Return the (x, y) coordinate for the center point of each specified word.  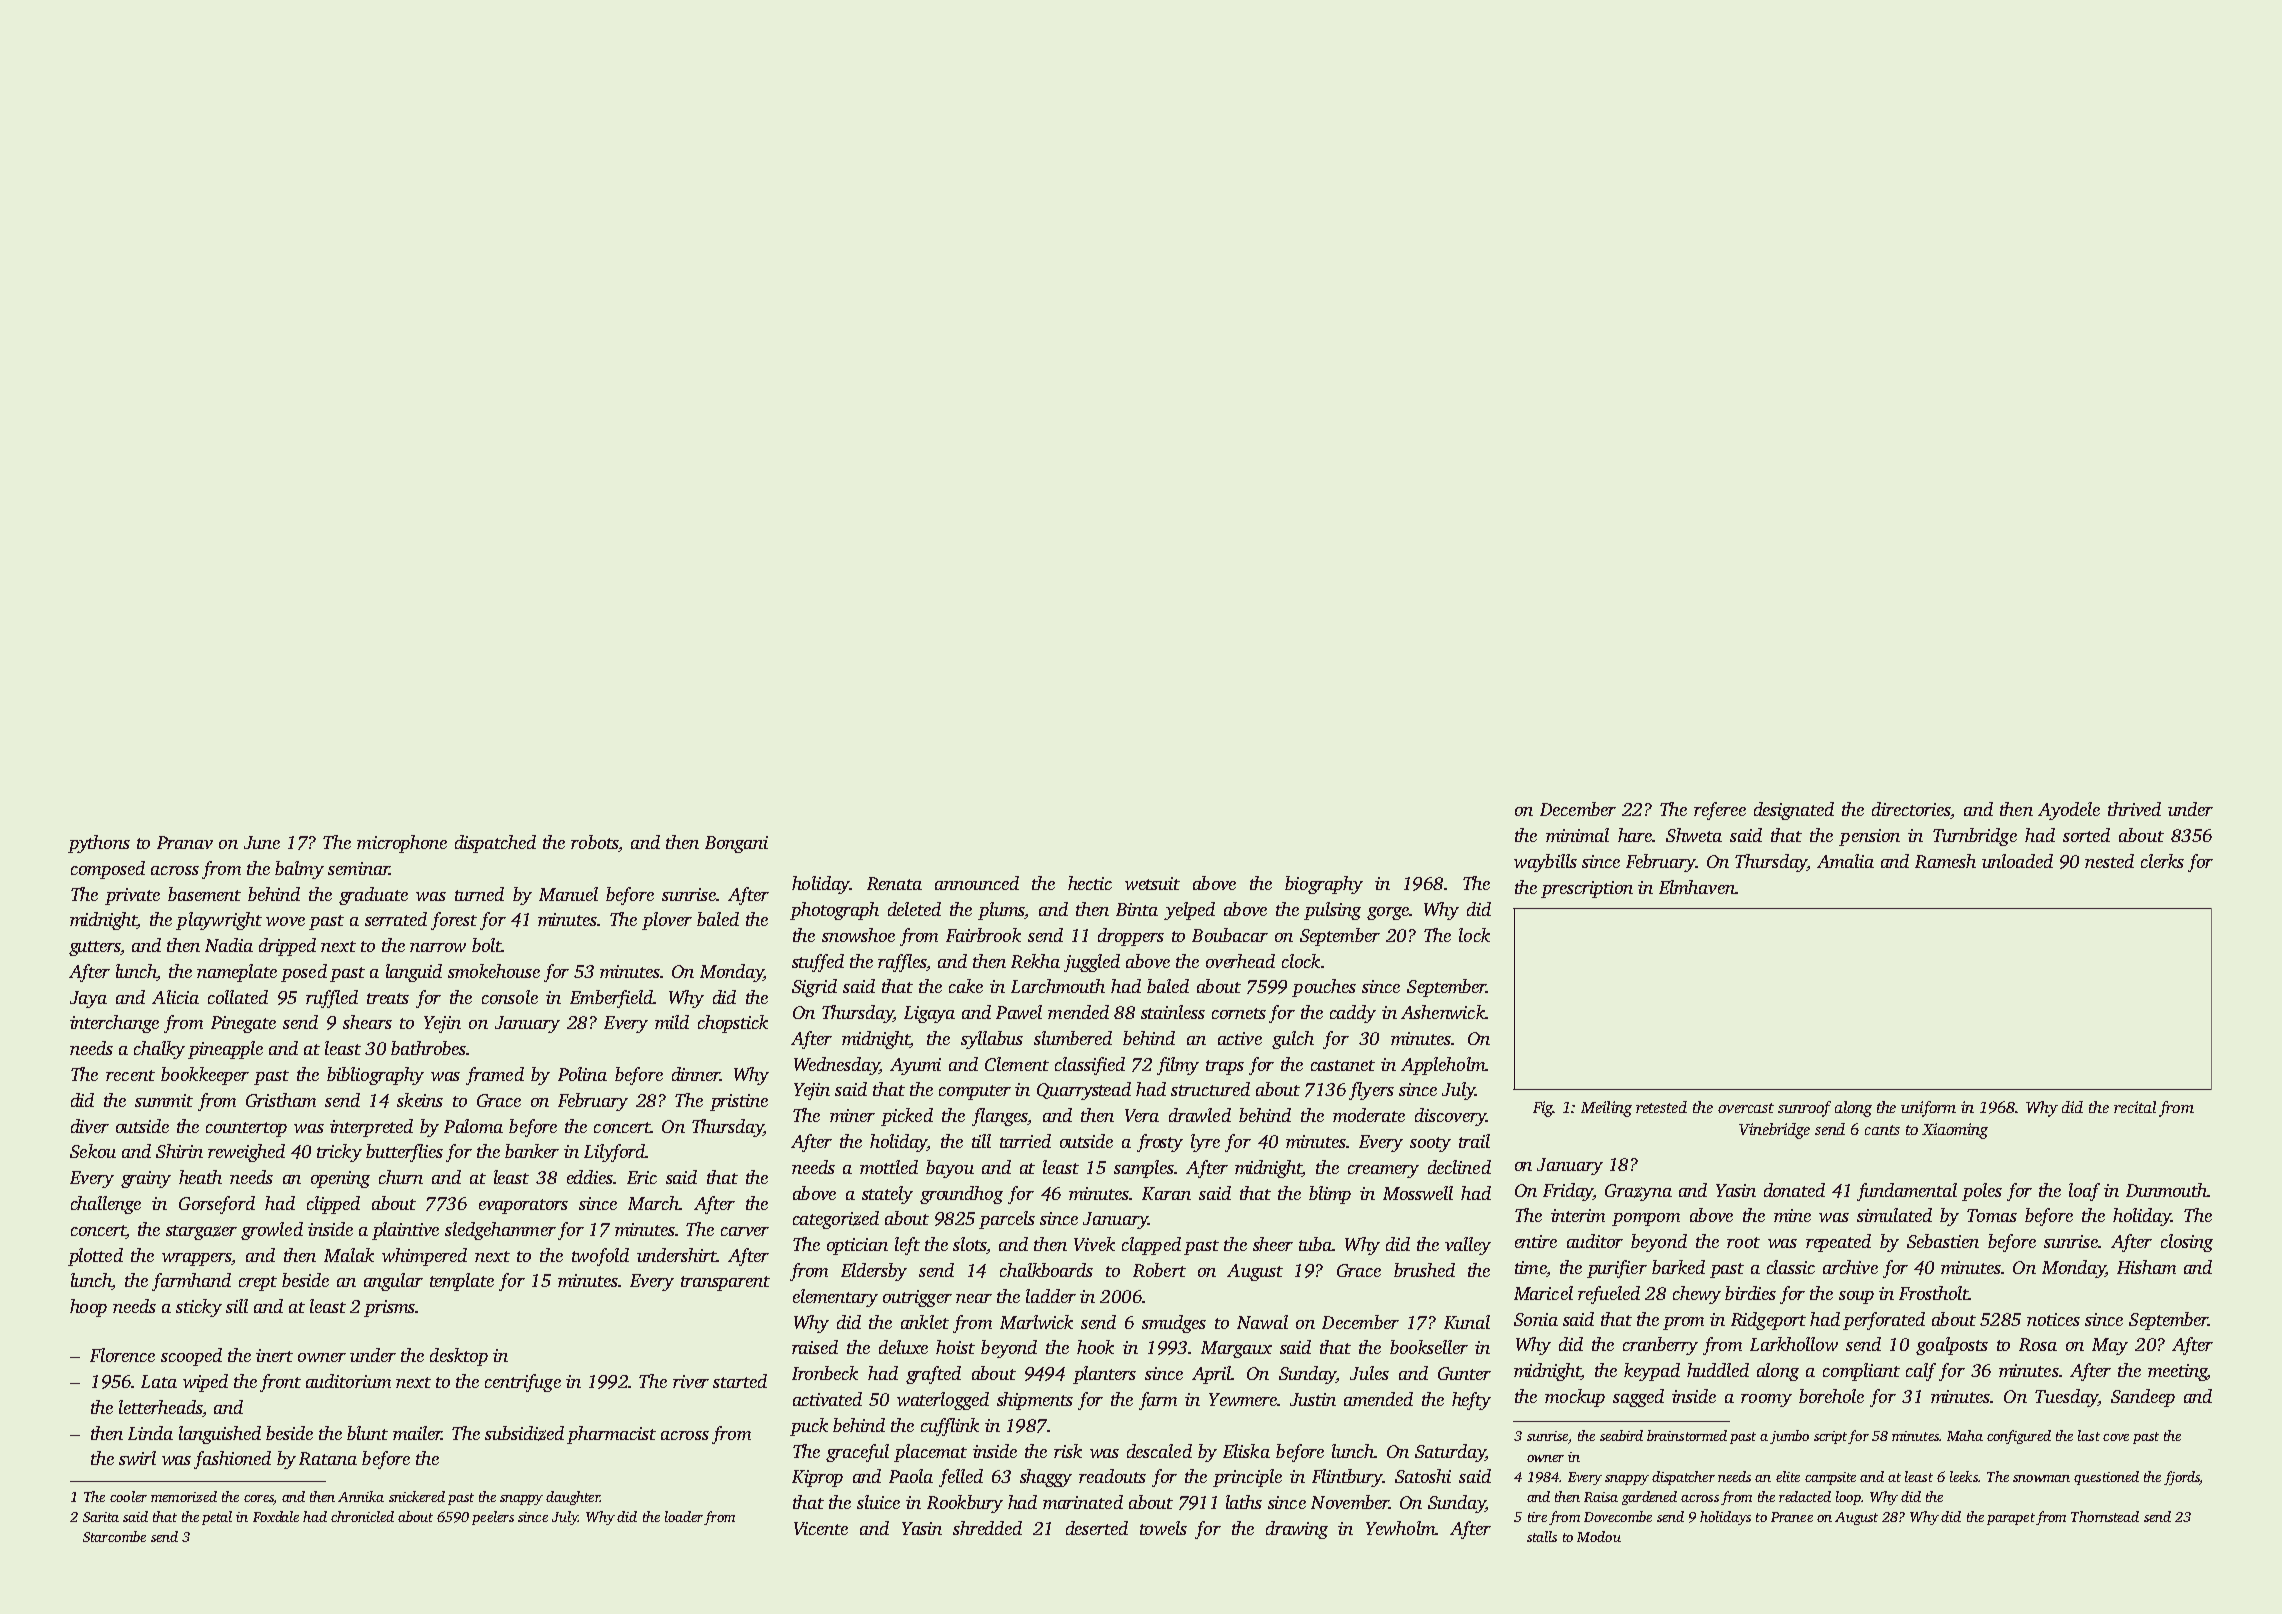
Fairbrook (983, 935)
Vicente (821, 1528)
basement (204, 894)
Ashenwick (1443, 1012)
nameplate (237, 973)
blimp (1330, 1195)
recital (2135, 1107)
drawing (1297, 1530)
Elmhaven (1697, 887)
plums (1001, 911)
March (653, 1203)
